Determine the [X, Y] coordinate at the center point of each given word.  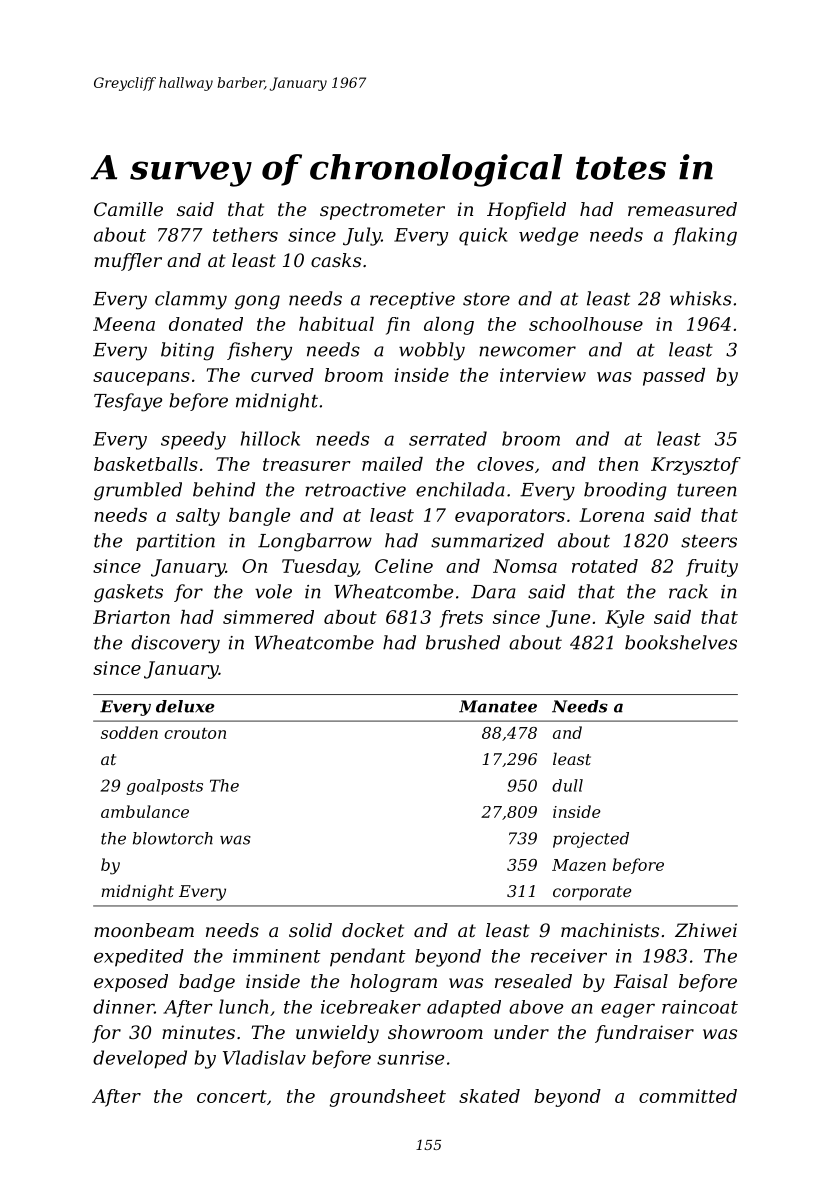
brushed [463, 642]
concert [232, 1096]
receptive [412, 300]
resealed [533, 981]
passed [674, 377]
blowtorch [173, 838]
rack [688, 591]
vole [273, 591]
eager [628, 1010]
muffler [128, 262]
